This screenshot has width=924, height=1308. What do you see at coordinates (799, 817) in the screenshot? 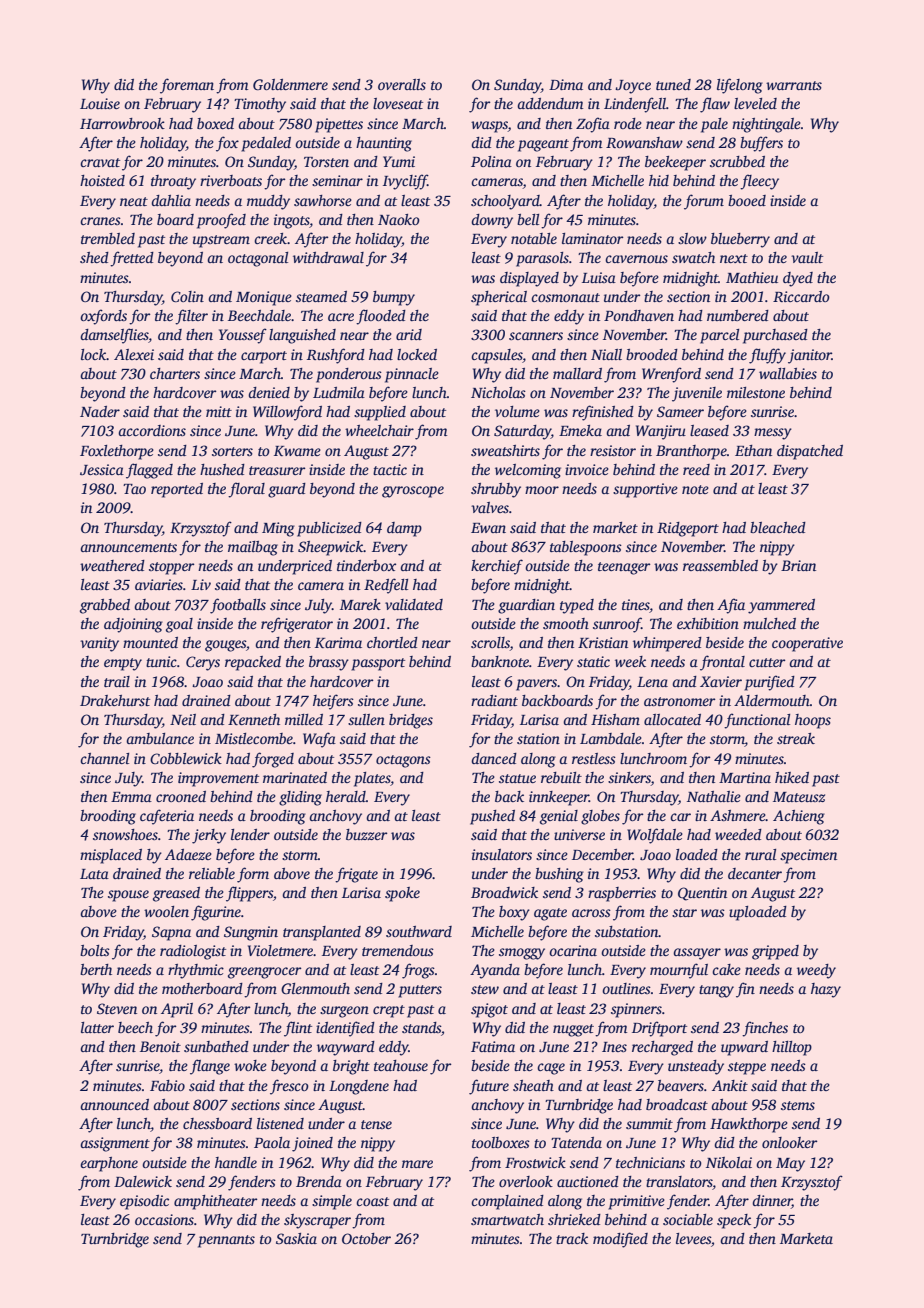
I see `Achieng` at bounding box center [799, 817].
